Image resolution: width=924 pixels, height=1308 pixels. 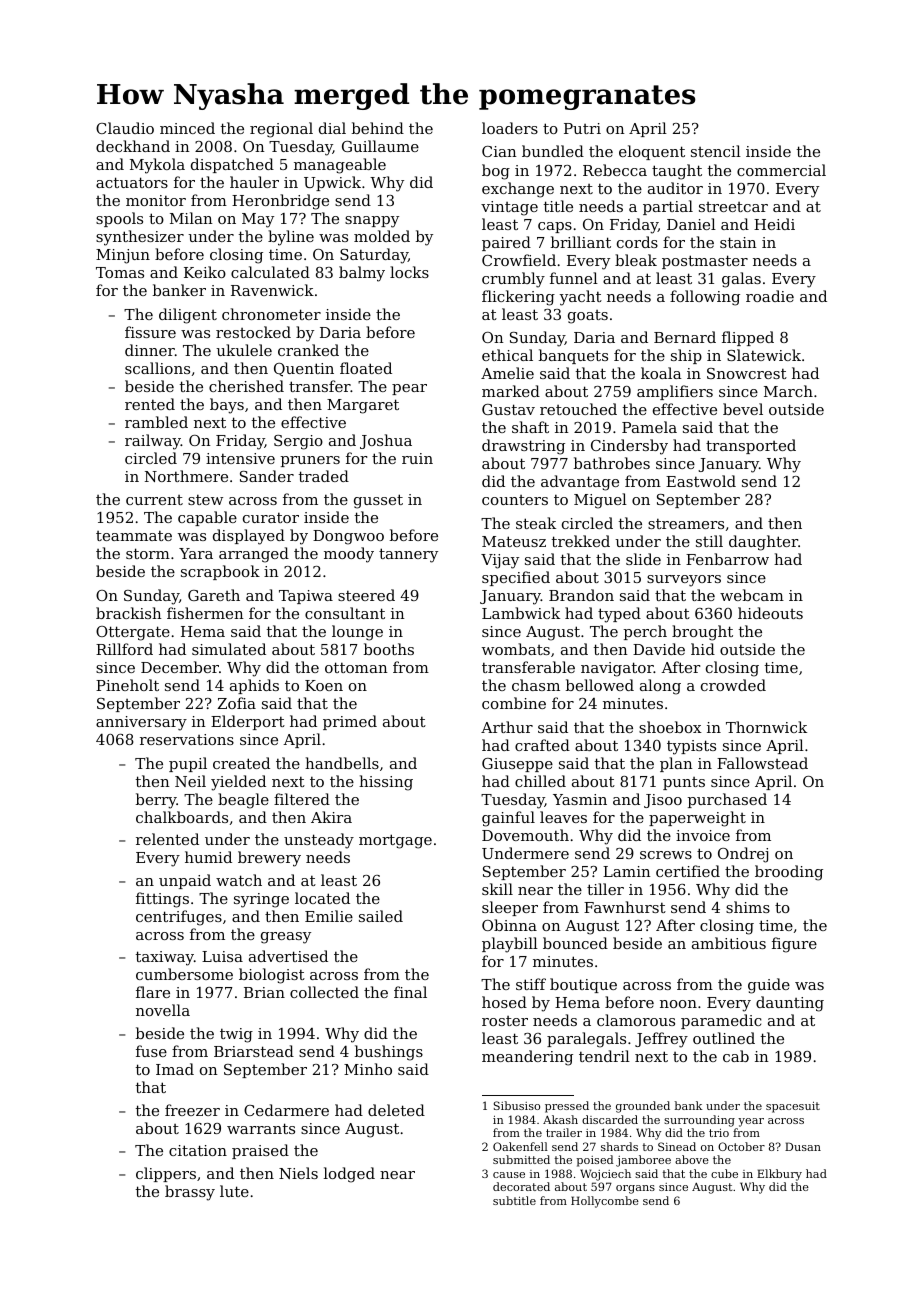 I want to click on Tomas, so click(x=120, y=272).
